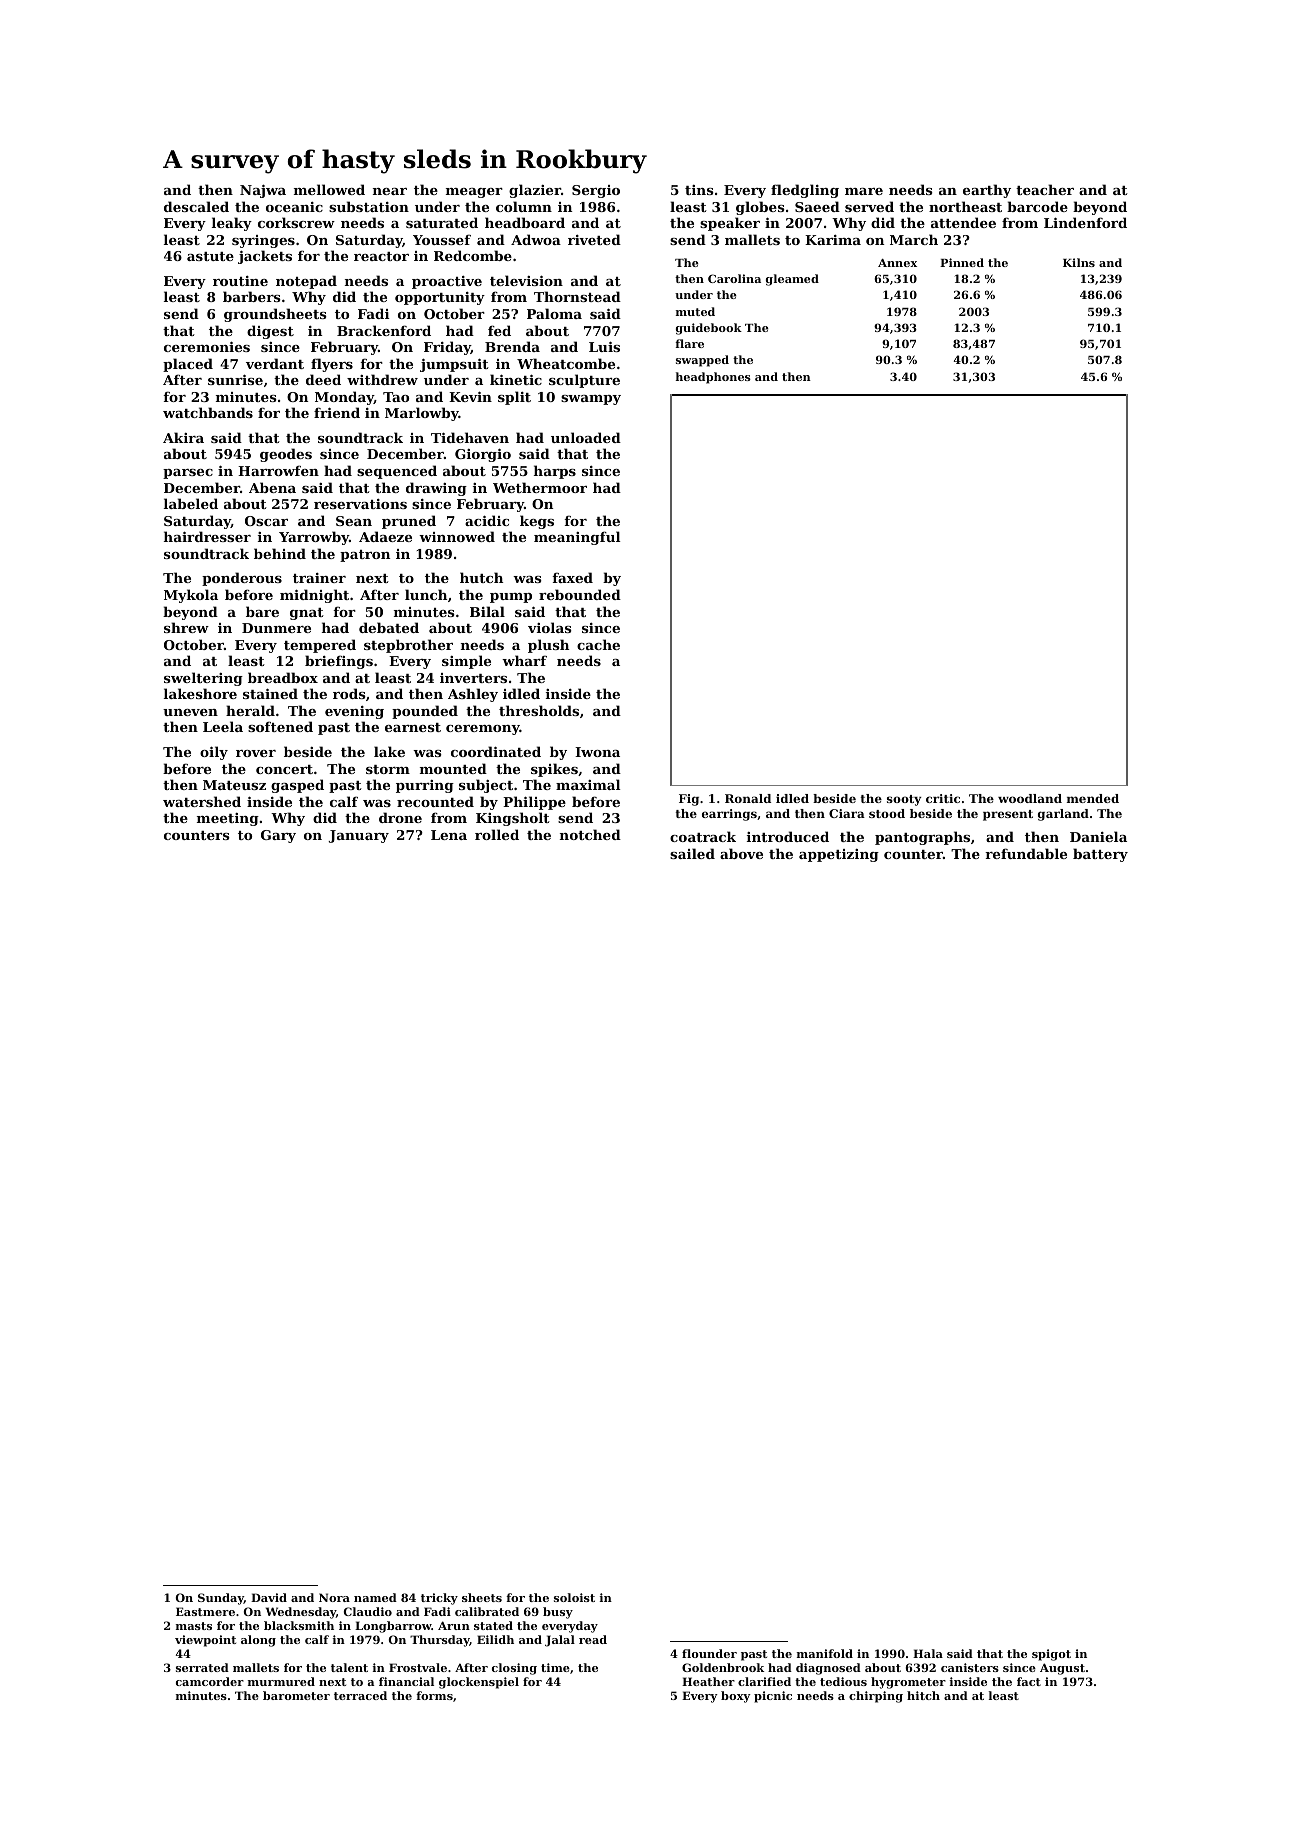 The image size is (1291, 1825). Describe the element at coordinates (358, 836) in the image. I see `January` at that location.
